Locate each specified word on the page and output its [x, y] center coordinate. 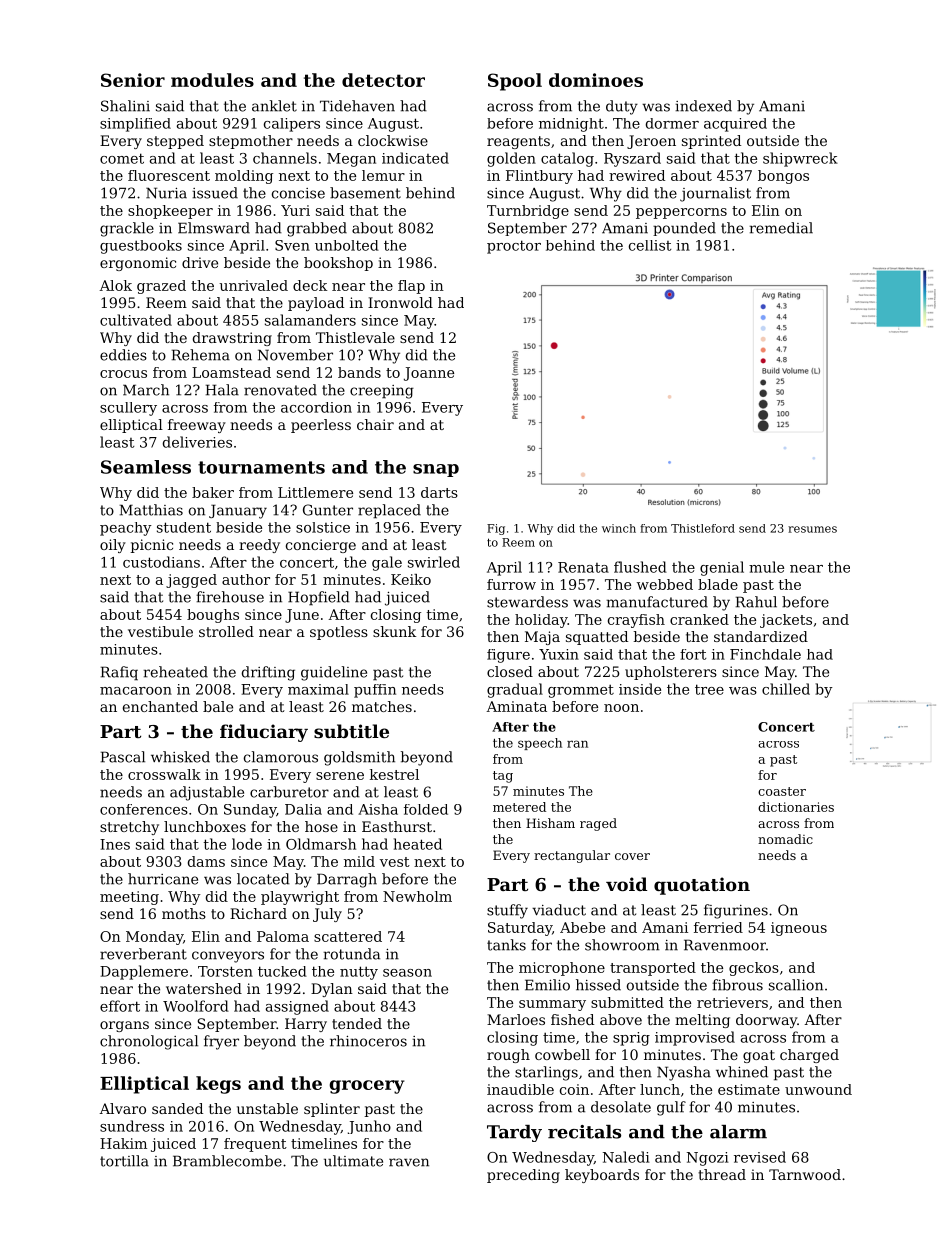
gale [387, 563]
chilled [786, 689]
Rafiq [119, 673]
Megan [351, 160]
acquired [735, 125]
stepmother [251, 142]
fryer [221, 1042]
